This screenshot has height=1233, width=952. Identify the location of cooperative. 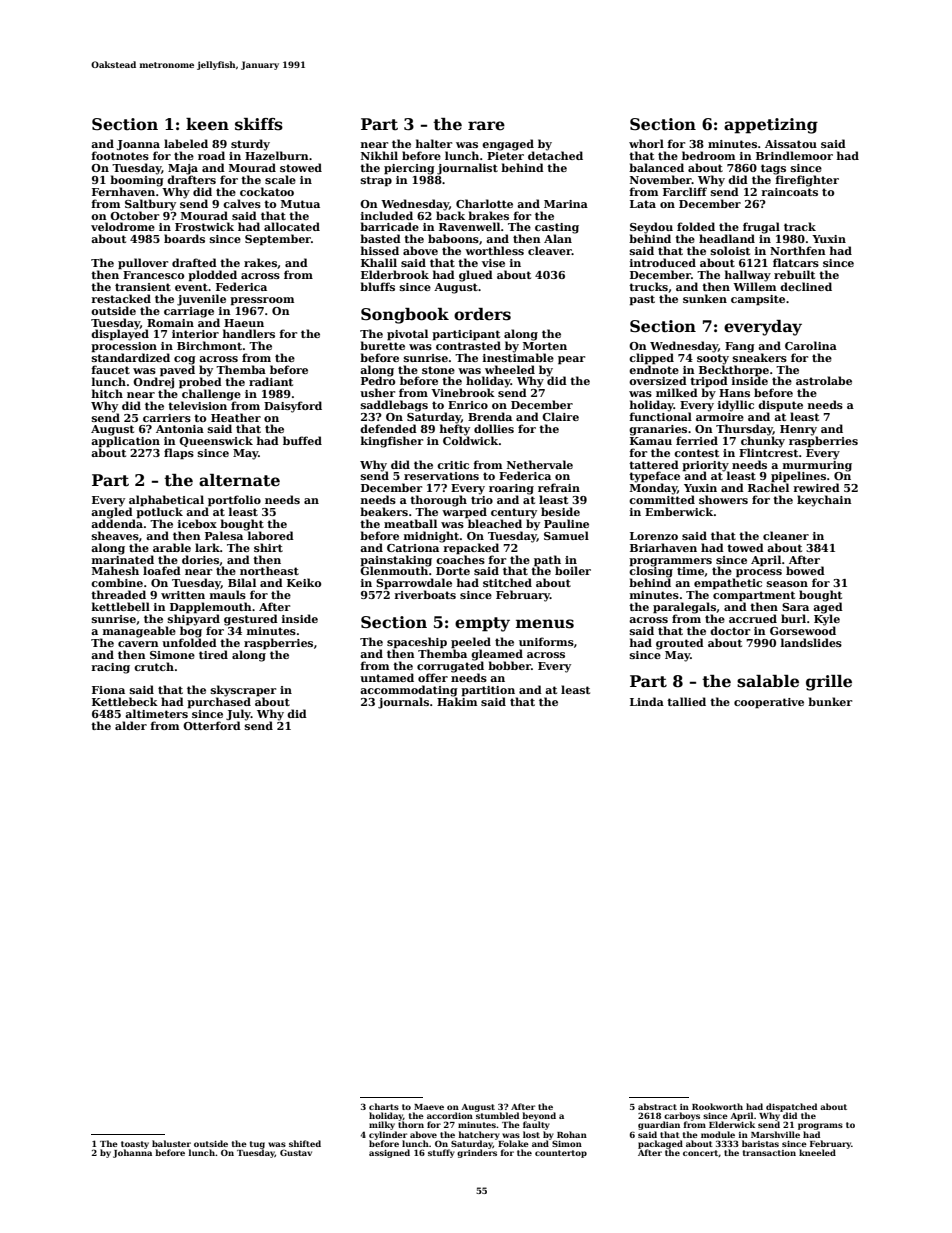
(769, 703).
